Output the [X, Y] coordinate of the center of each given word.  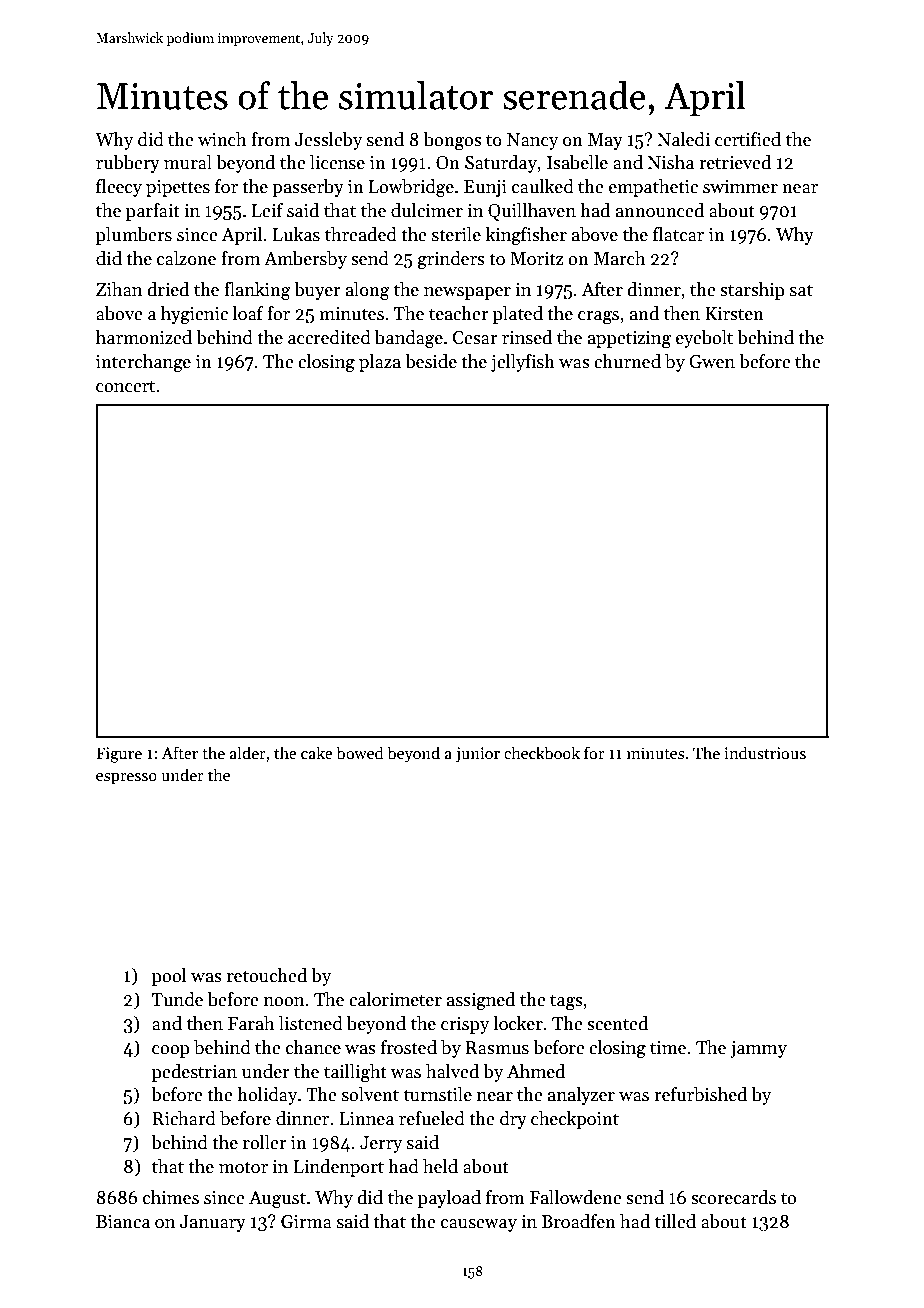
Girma [306, 1222]
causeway [479, 1225]
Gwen [712, 362]
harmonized [144, 337]
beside [431, 361]
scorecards [733, 1197]
